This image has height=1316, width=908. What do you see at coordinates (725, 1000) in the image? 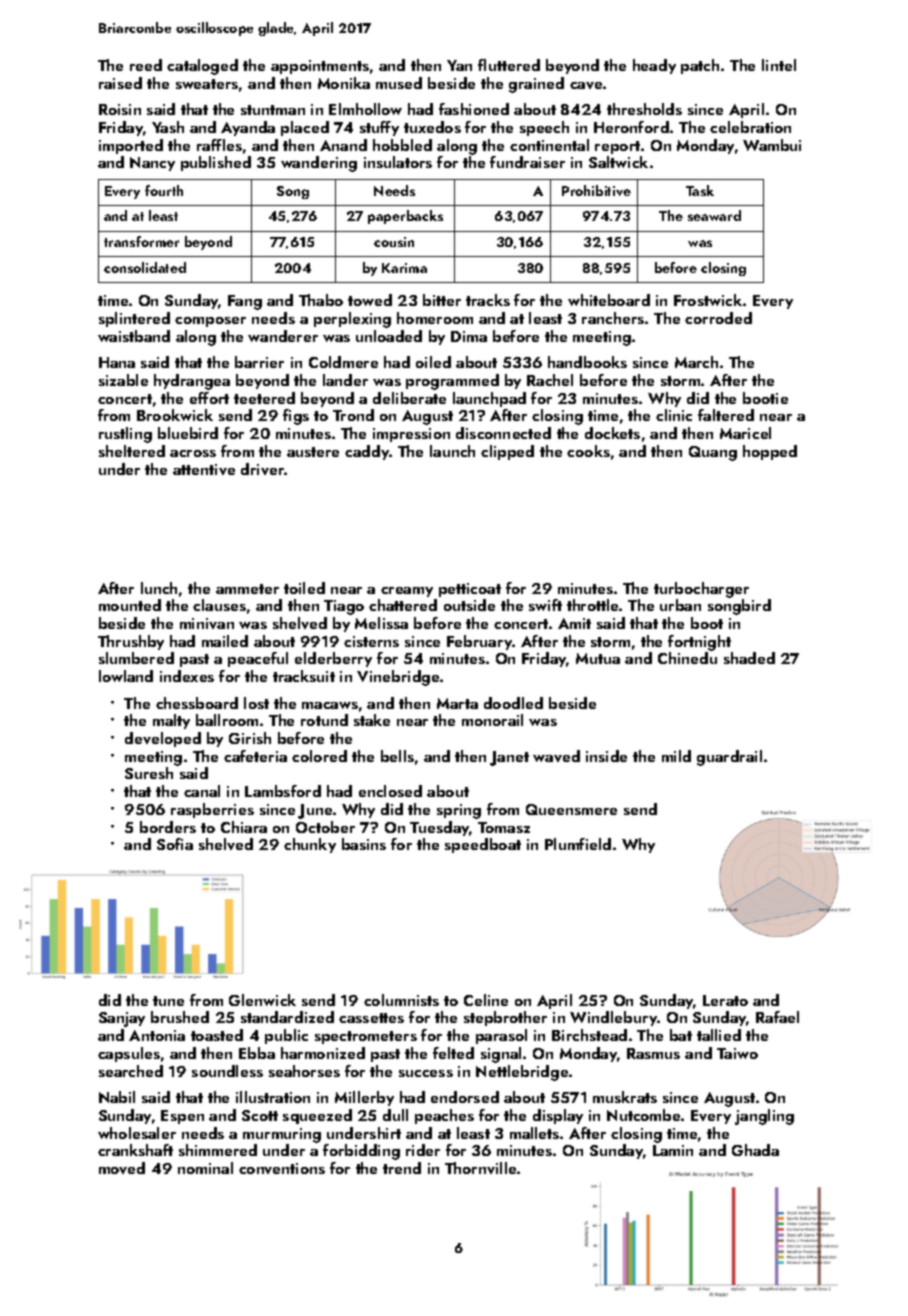
I see `Lerato` at bounding box center [725, 1000].
